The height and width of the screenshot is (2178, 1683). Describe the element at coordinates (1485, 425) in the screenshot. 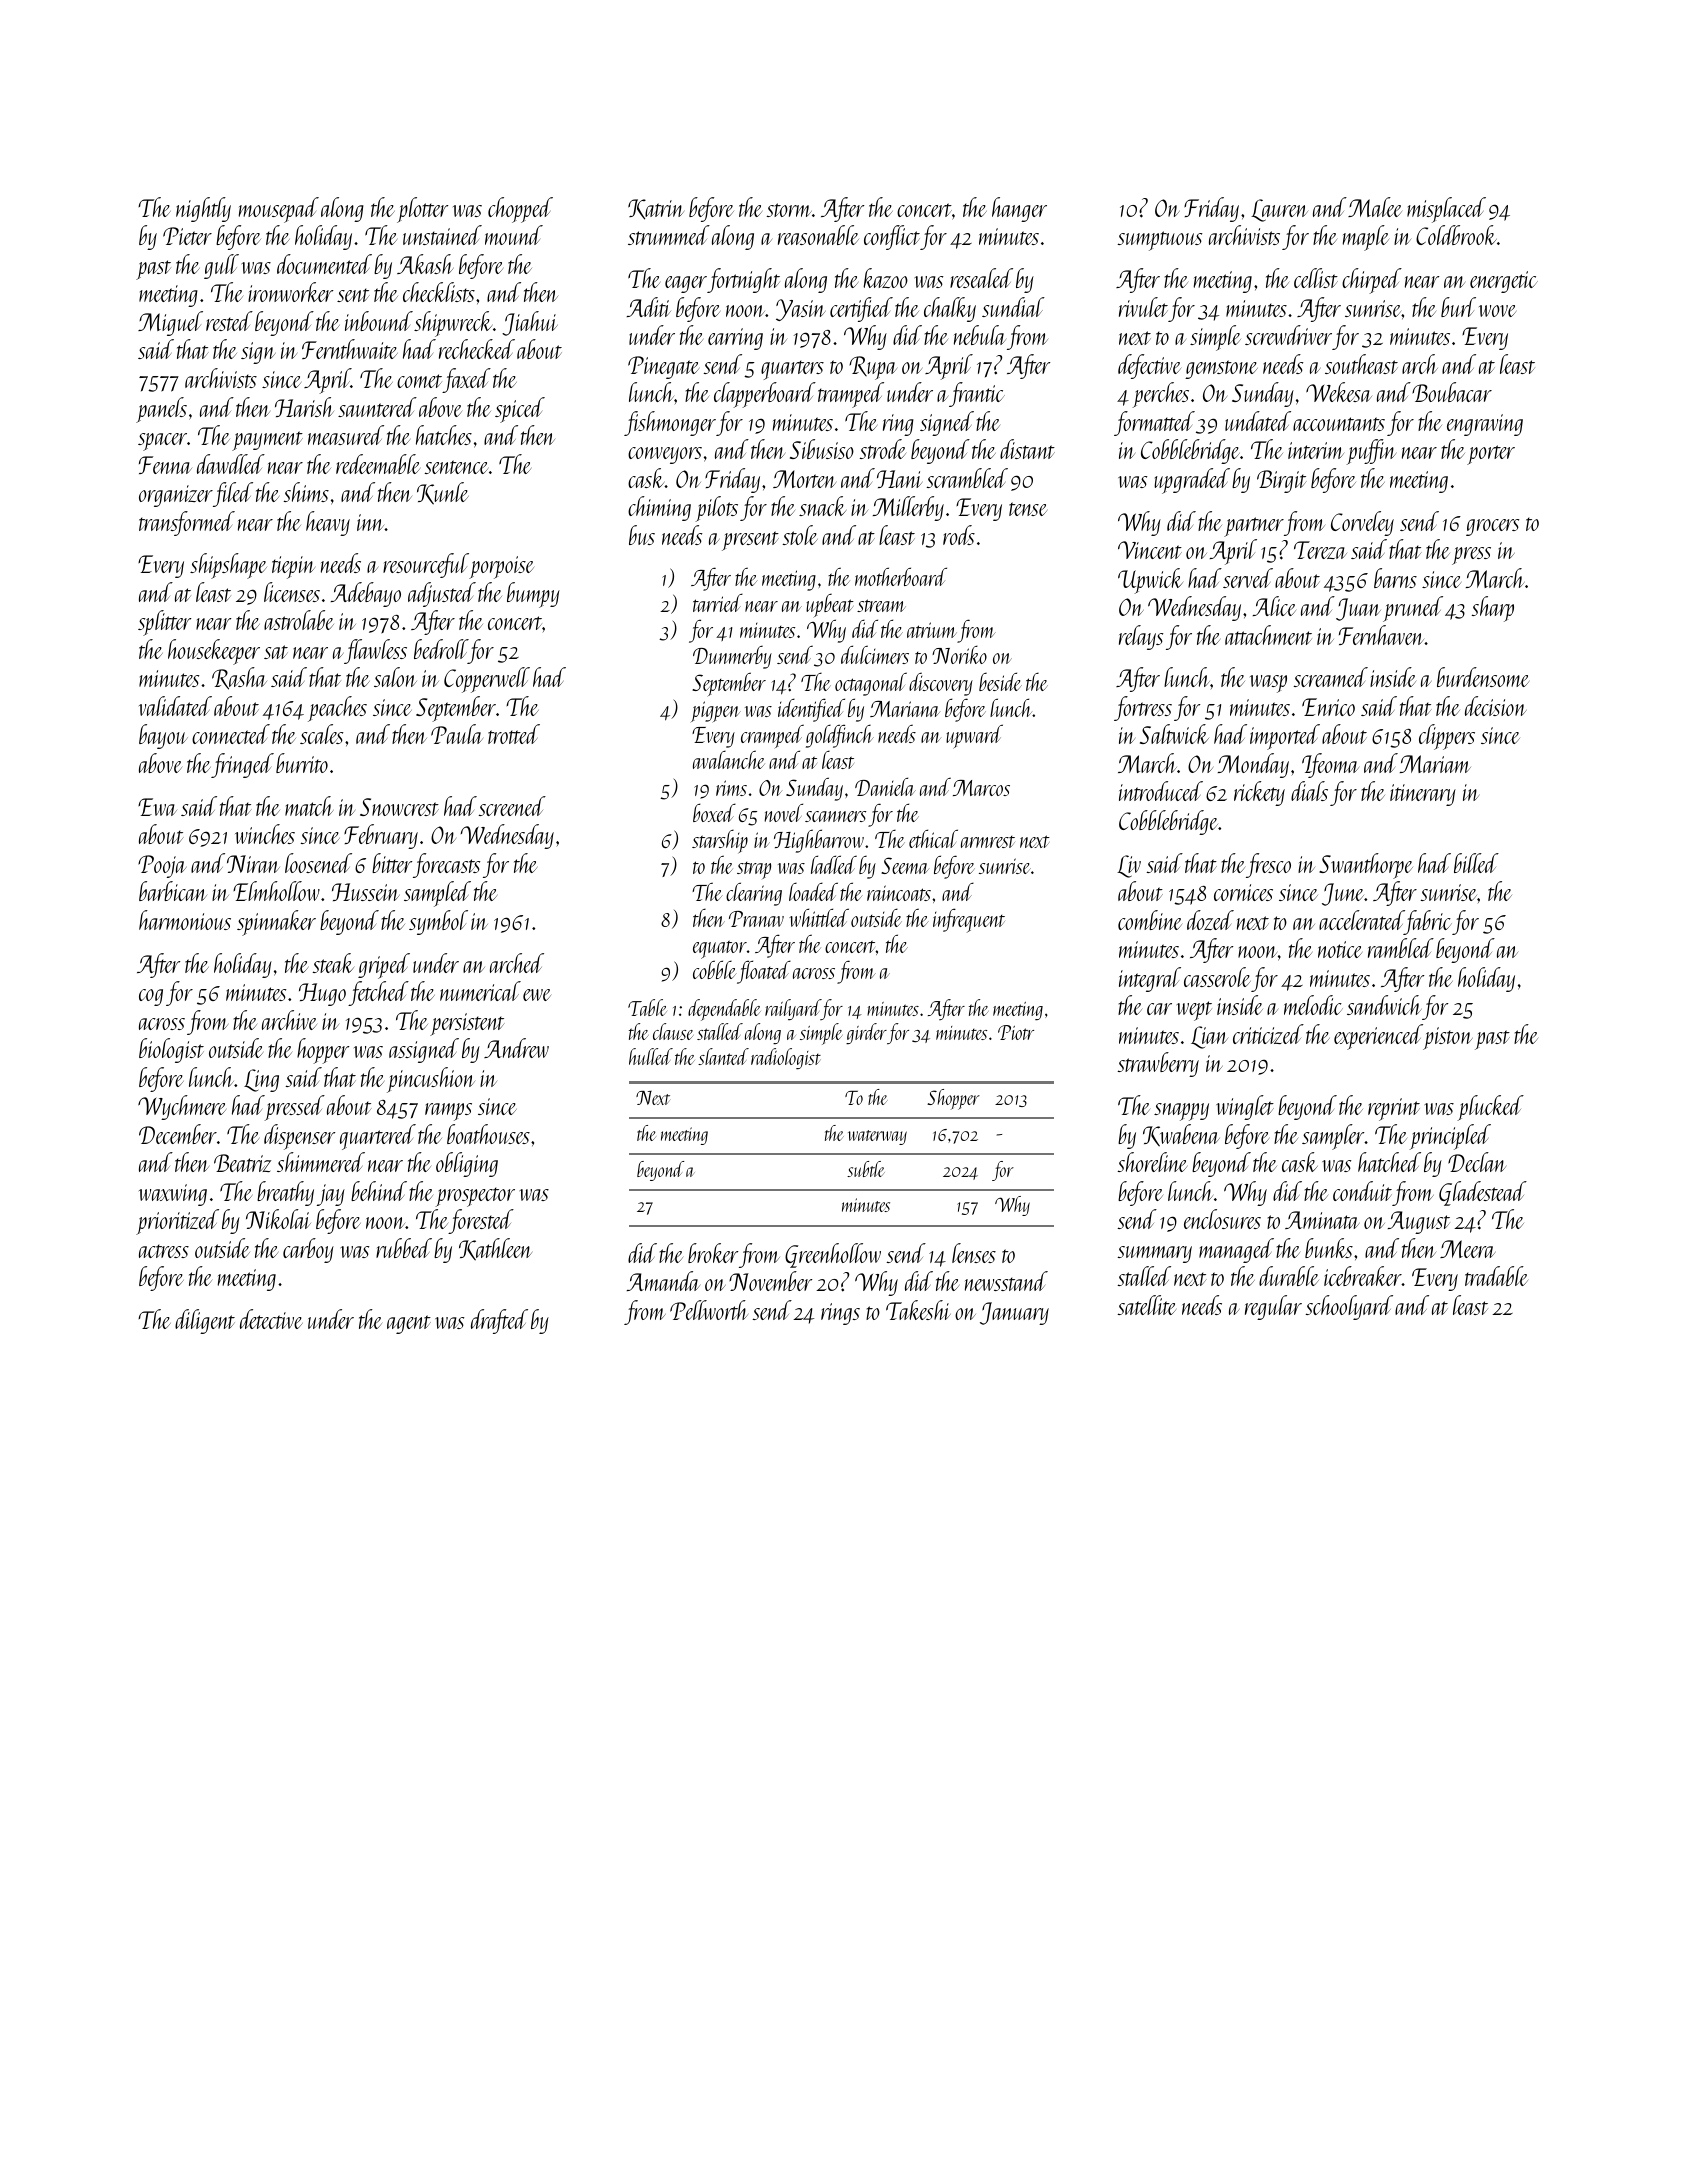

I see `engraving` at that location.
